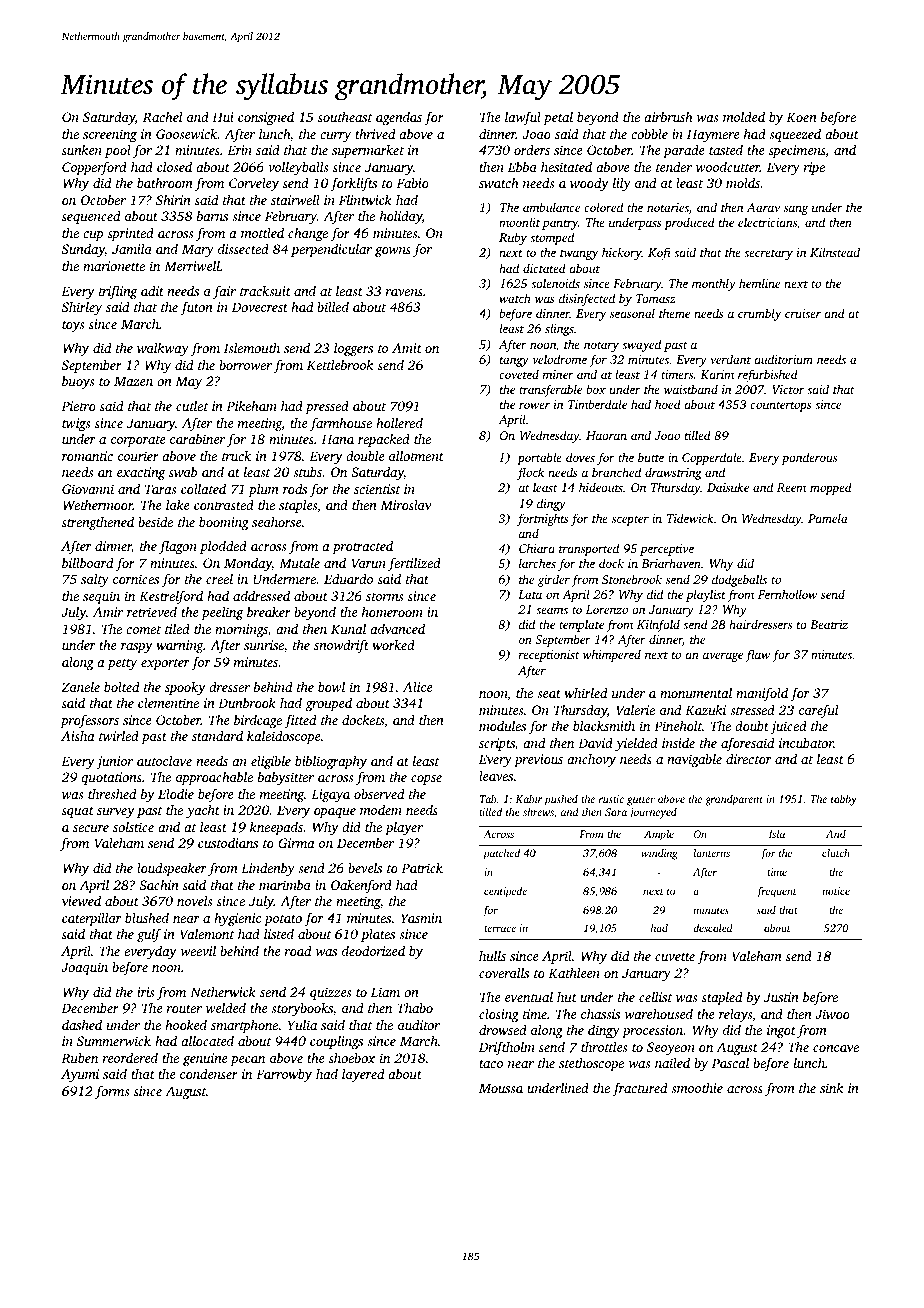 The image size is (924, 1308). What do you see at coordinates (133, 827) in the image?
I see `solstice` at bounding box center [133, 827].
